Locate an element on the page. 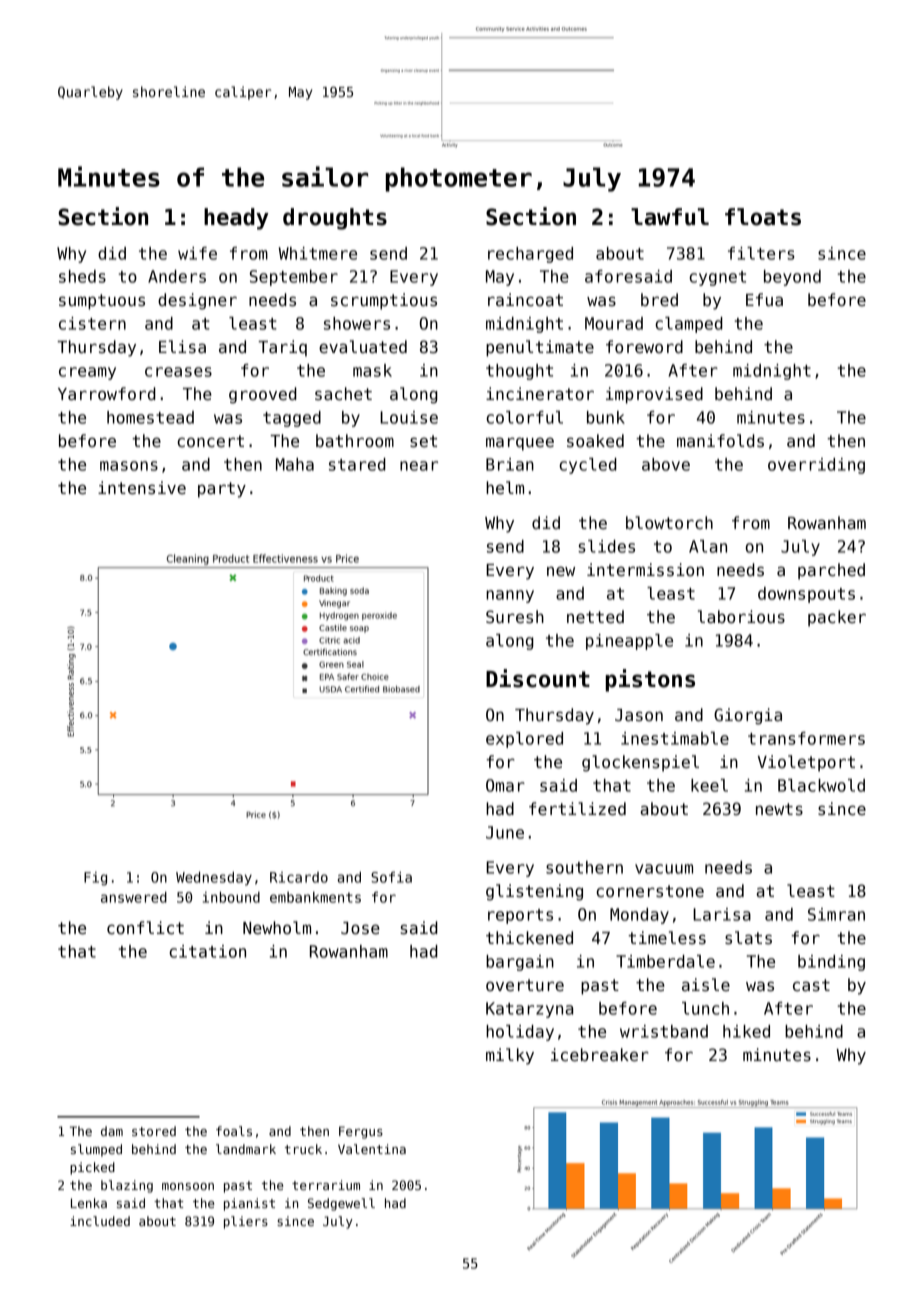 The image size is (924, 1311). heady is located at coordinates (236, 219).
